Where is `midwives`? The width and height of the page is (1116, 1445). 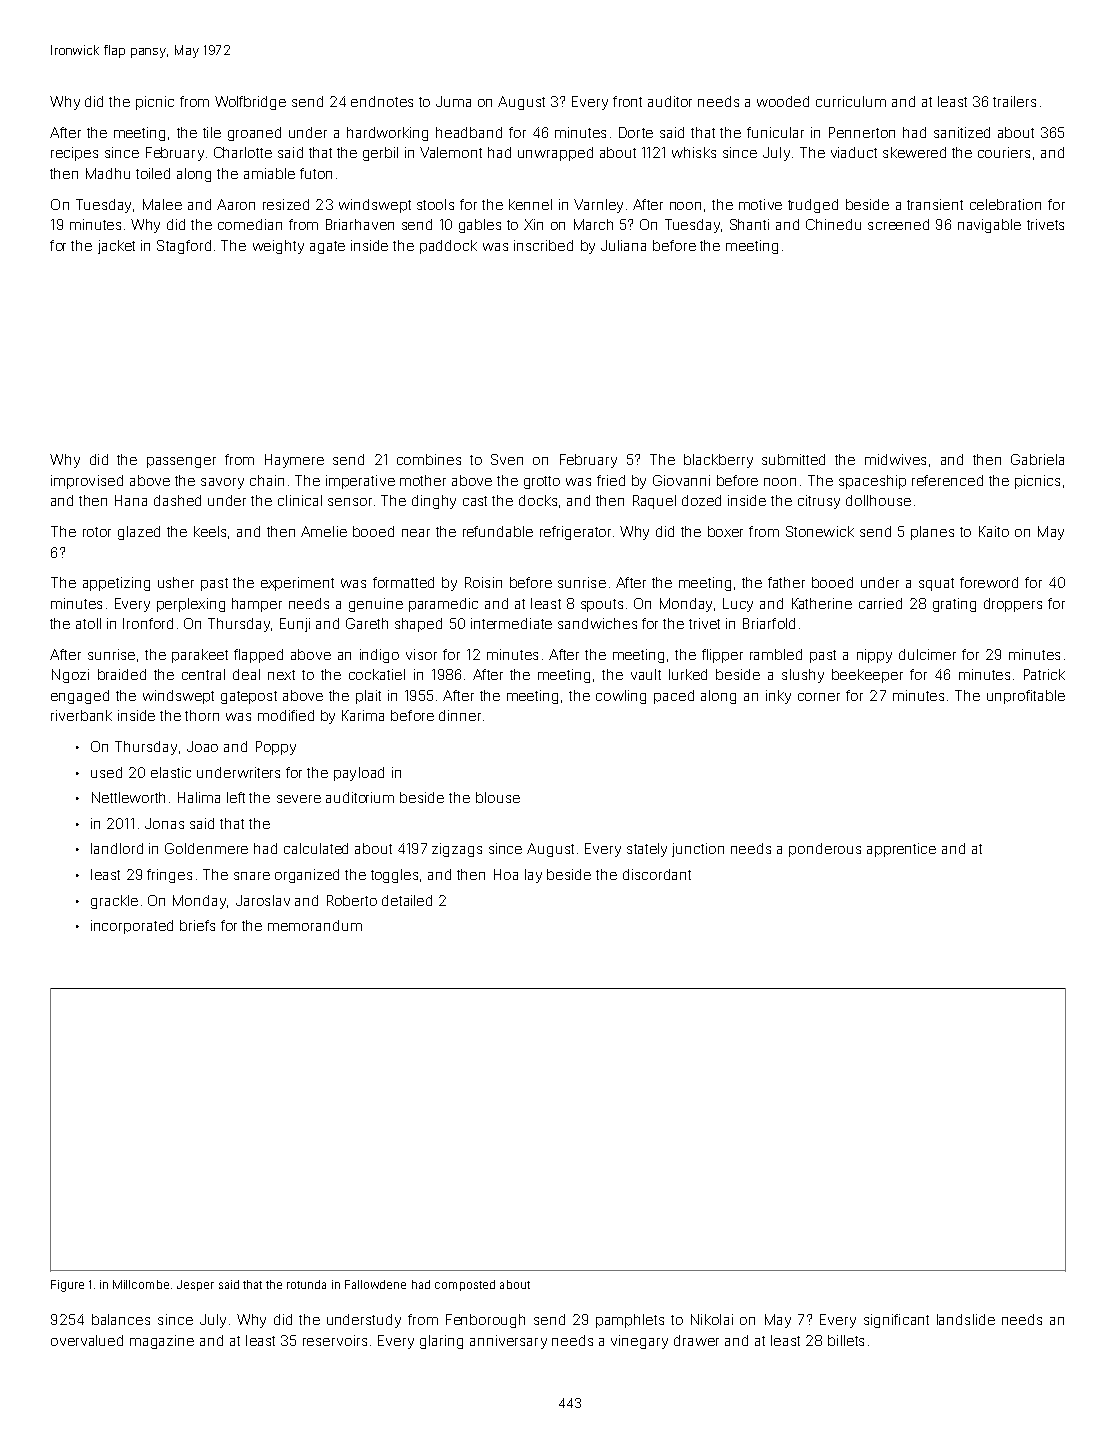
midwives is located at coordinates (895, 459).
